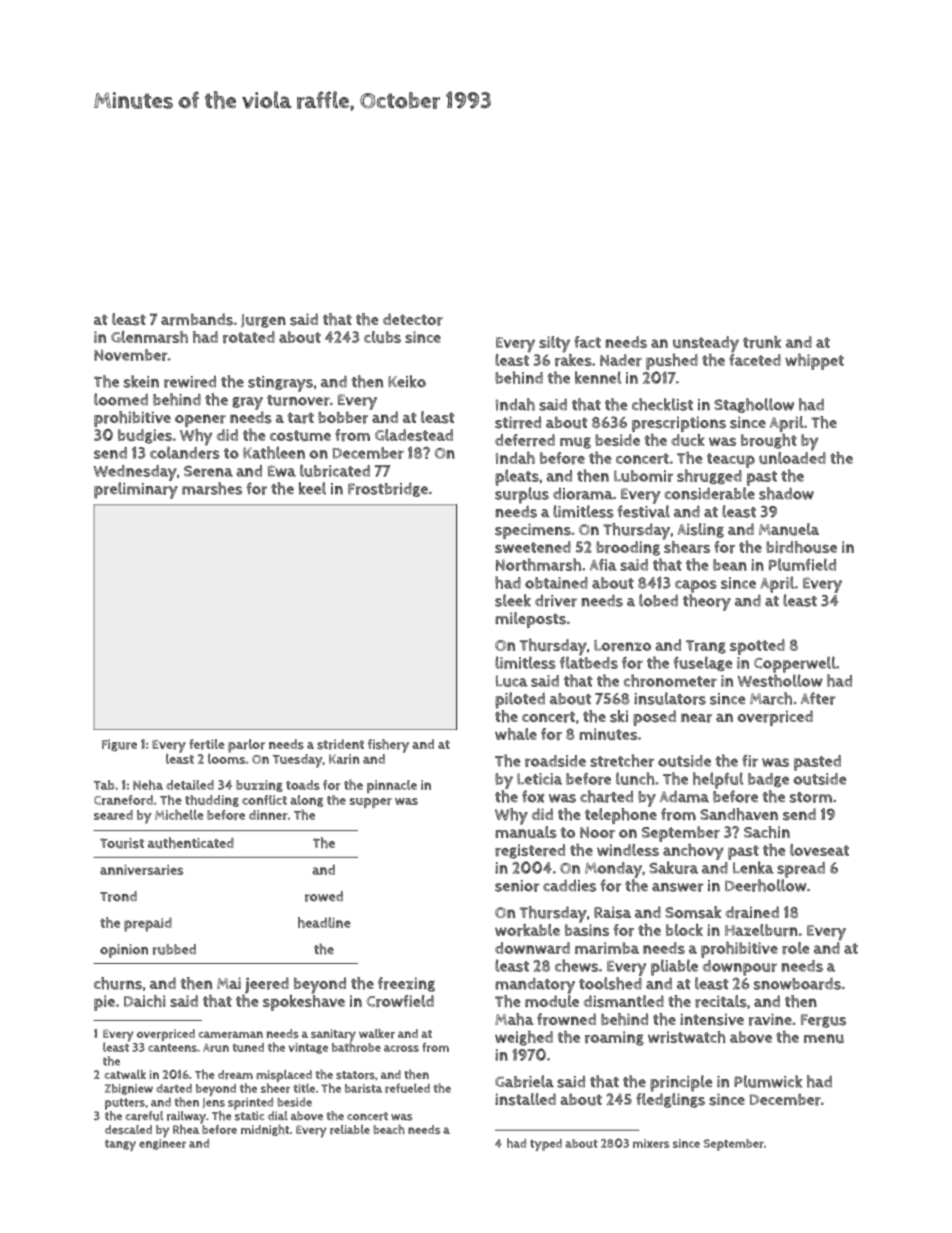 This screenshot has height=1233, width=952. I want to click on lobed, so click(658, 600).
